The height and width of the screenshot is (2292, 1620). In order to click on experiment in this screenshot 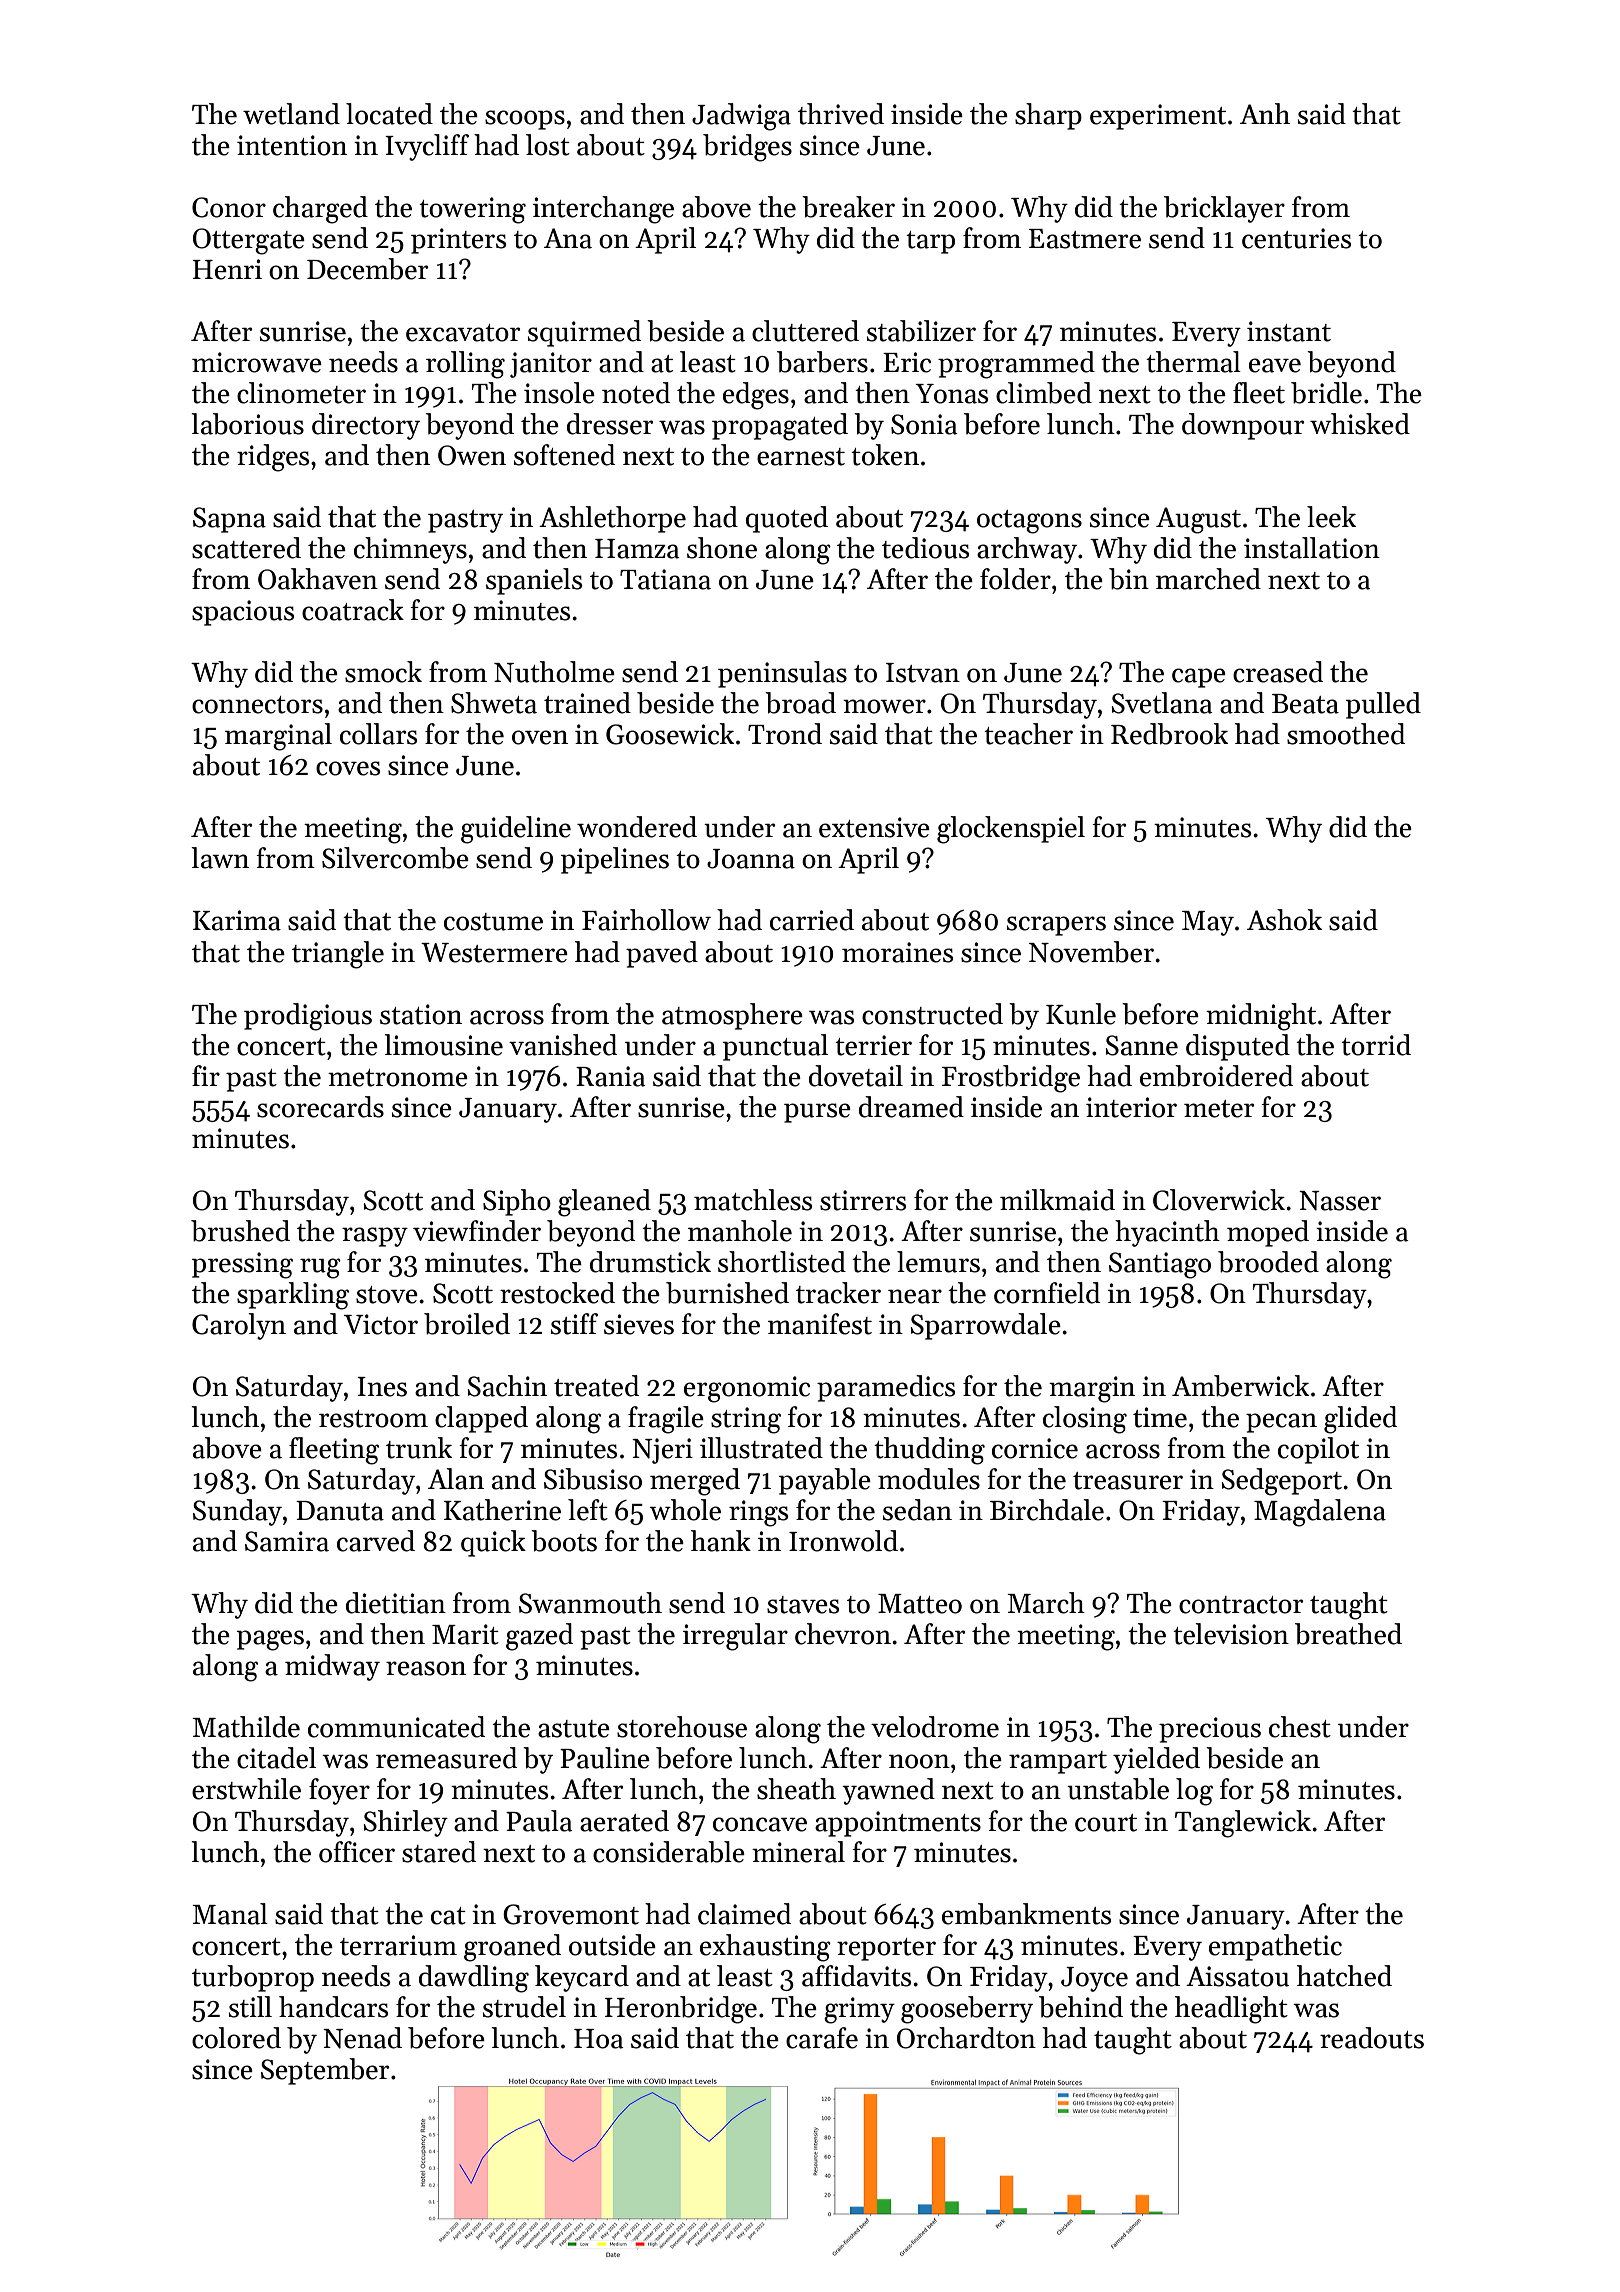, I will do `click(1158, 117)`.
